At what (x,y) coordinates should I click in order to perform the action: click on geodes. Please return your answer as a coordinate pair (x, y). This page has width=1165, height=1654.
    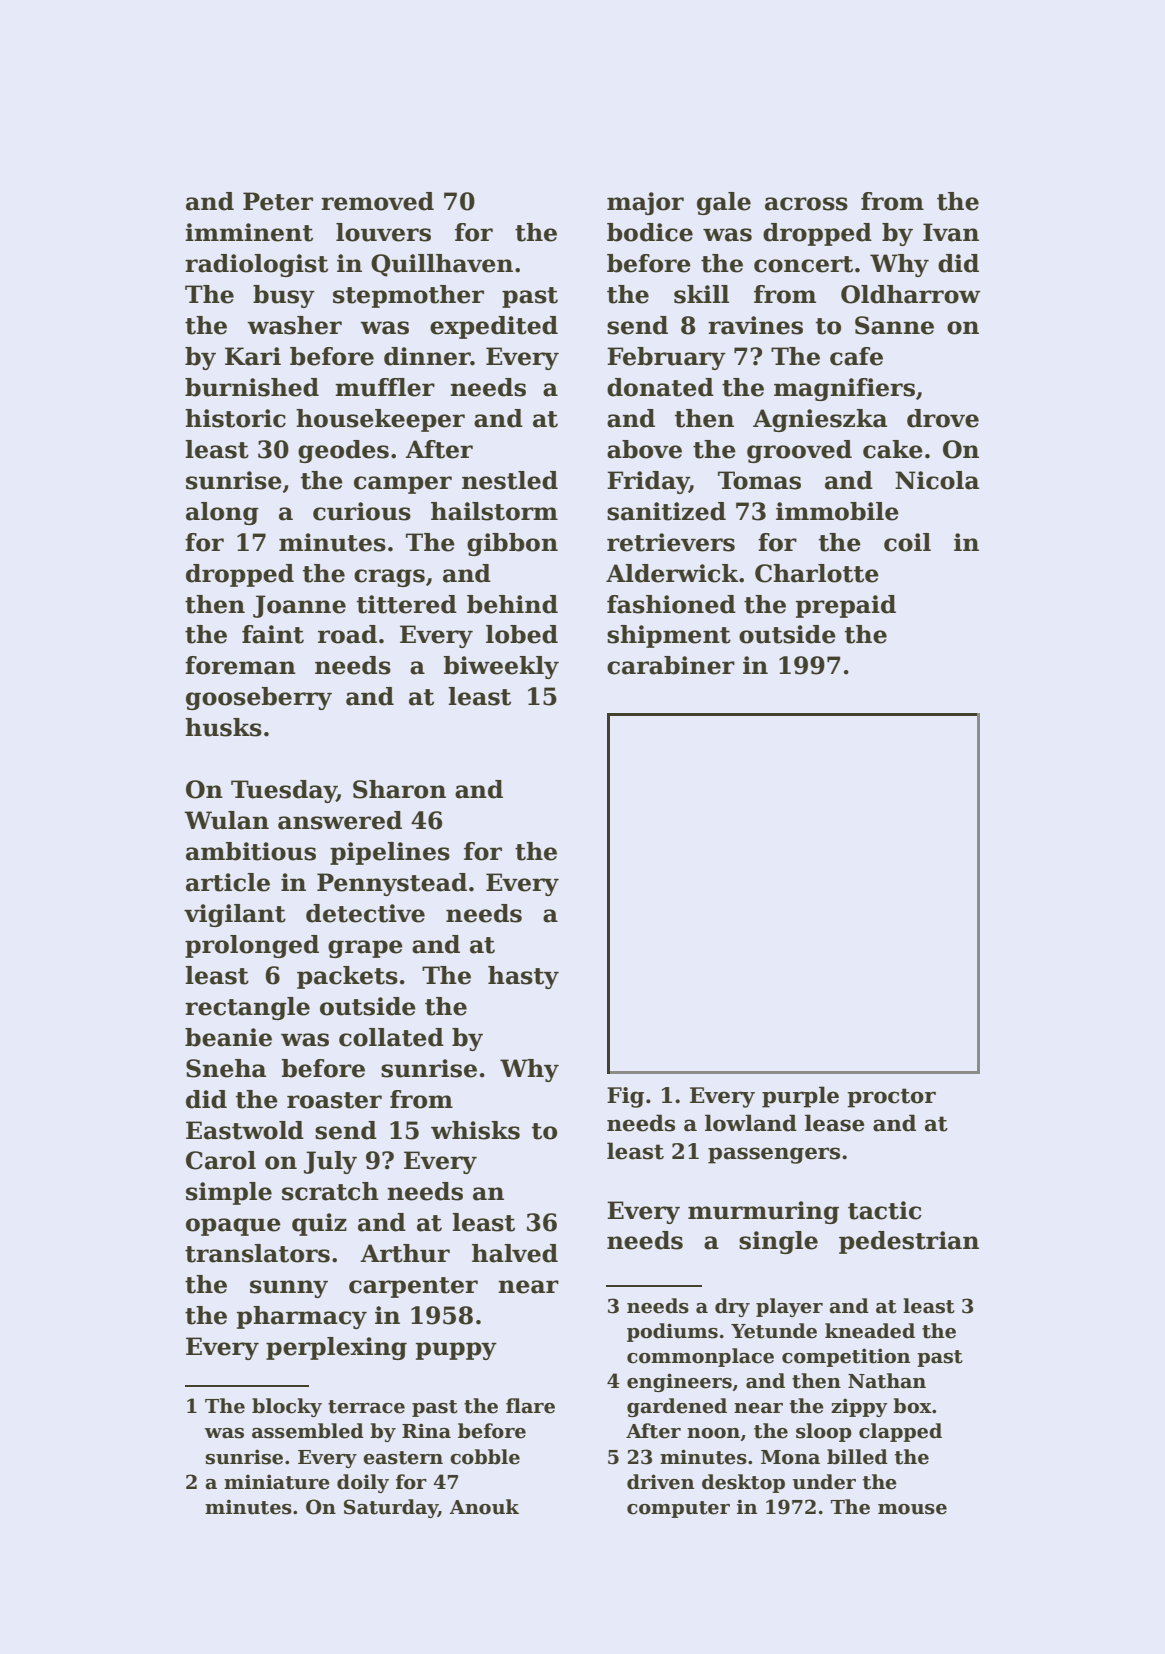
    Looking at the image, I should click on (343, 451).
